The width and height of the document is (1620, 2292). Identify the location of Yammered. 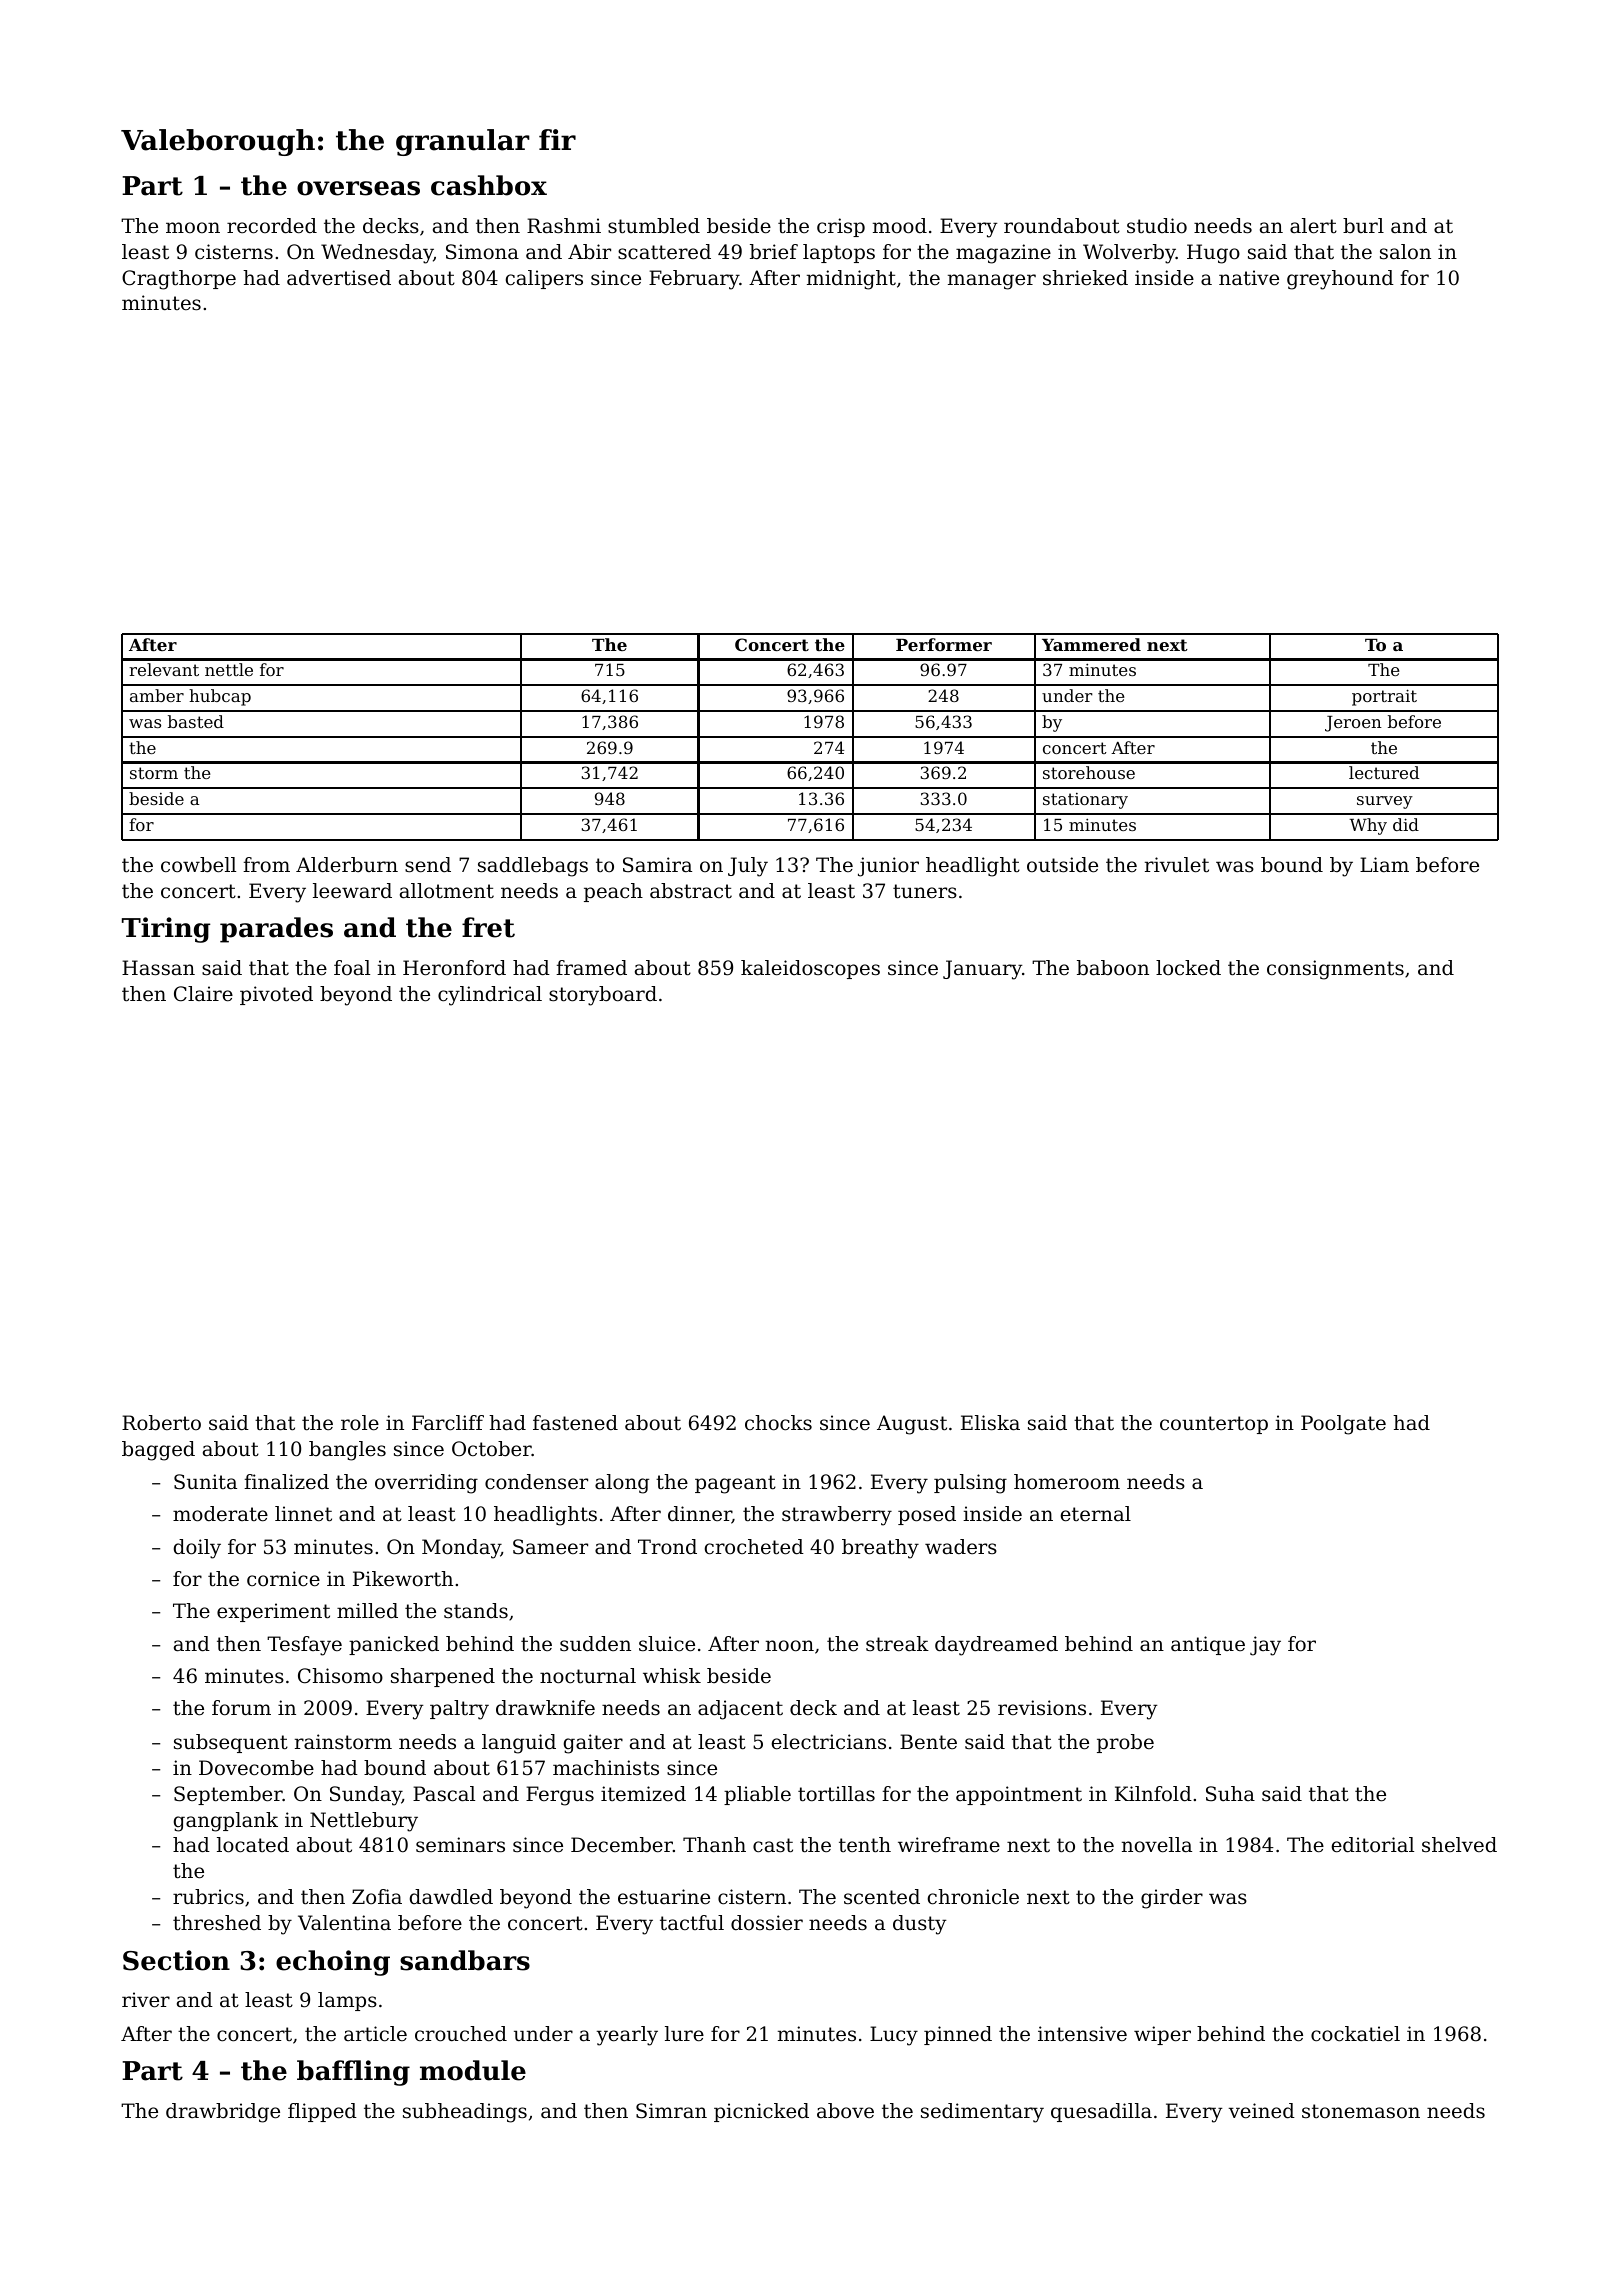
(1091, 644).
